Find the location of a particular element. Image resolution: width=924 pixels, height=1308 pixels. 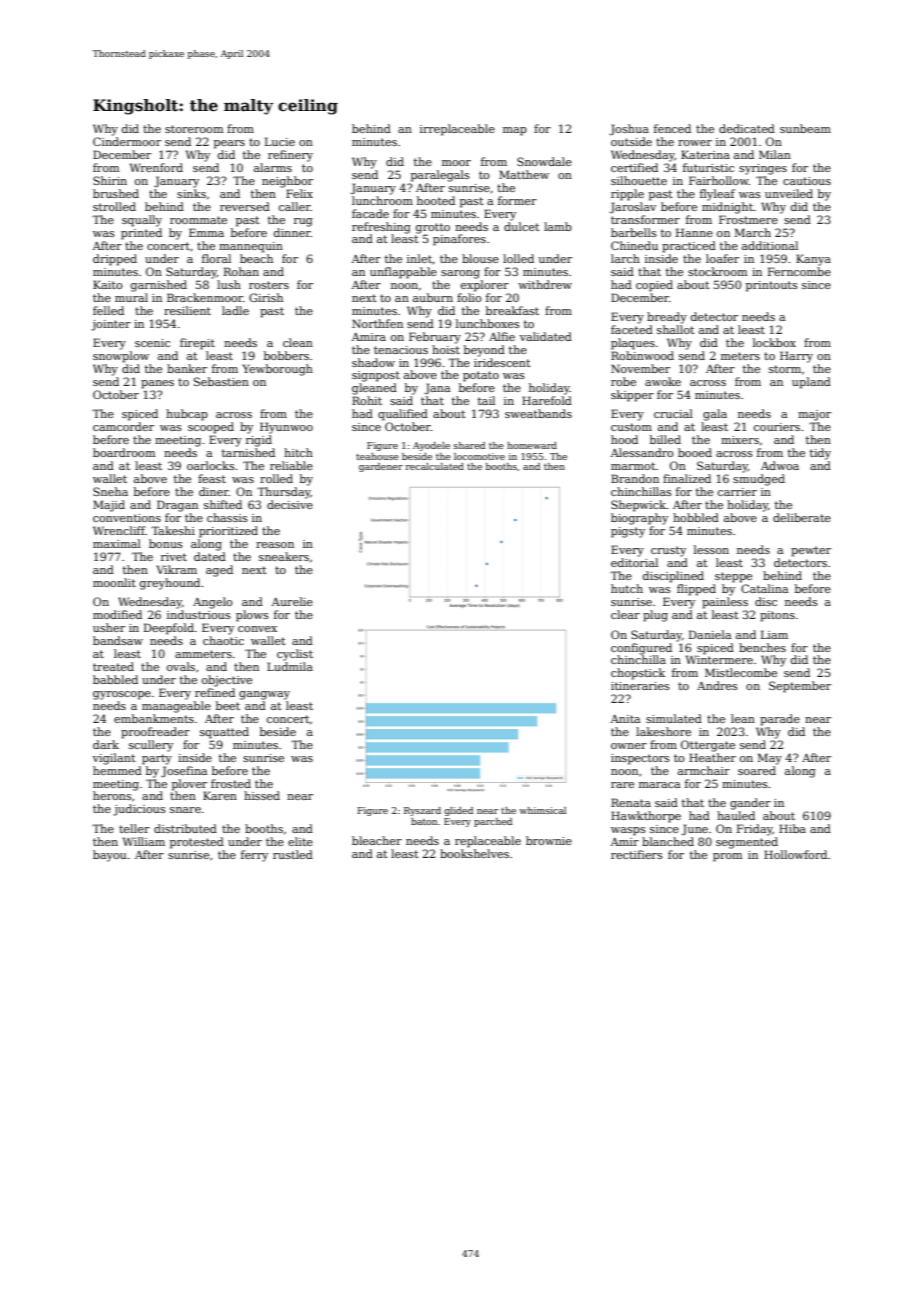

dedicated is located at coordinates (747, 128).
